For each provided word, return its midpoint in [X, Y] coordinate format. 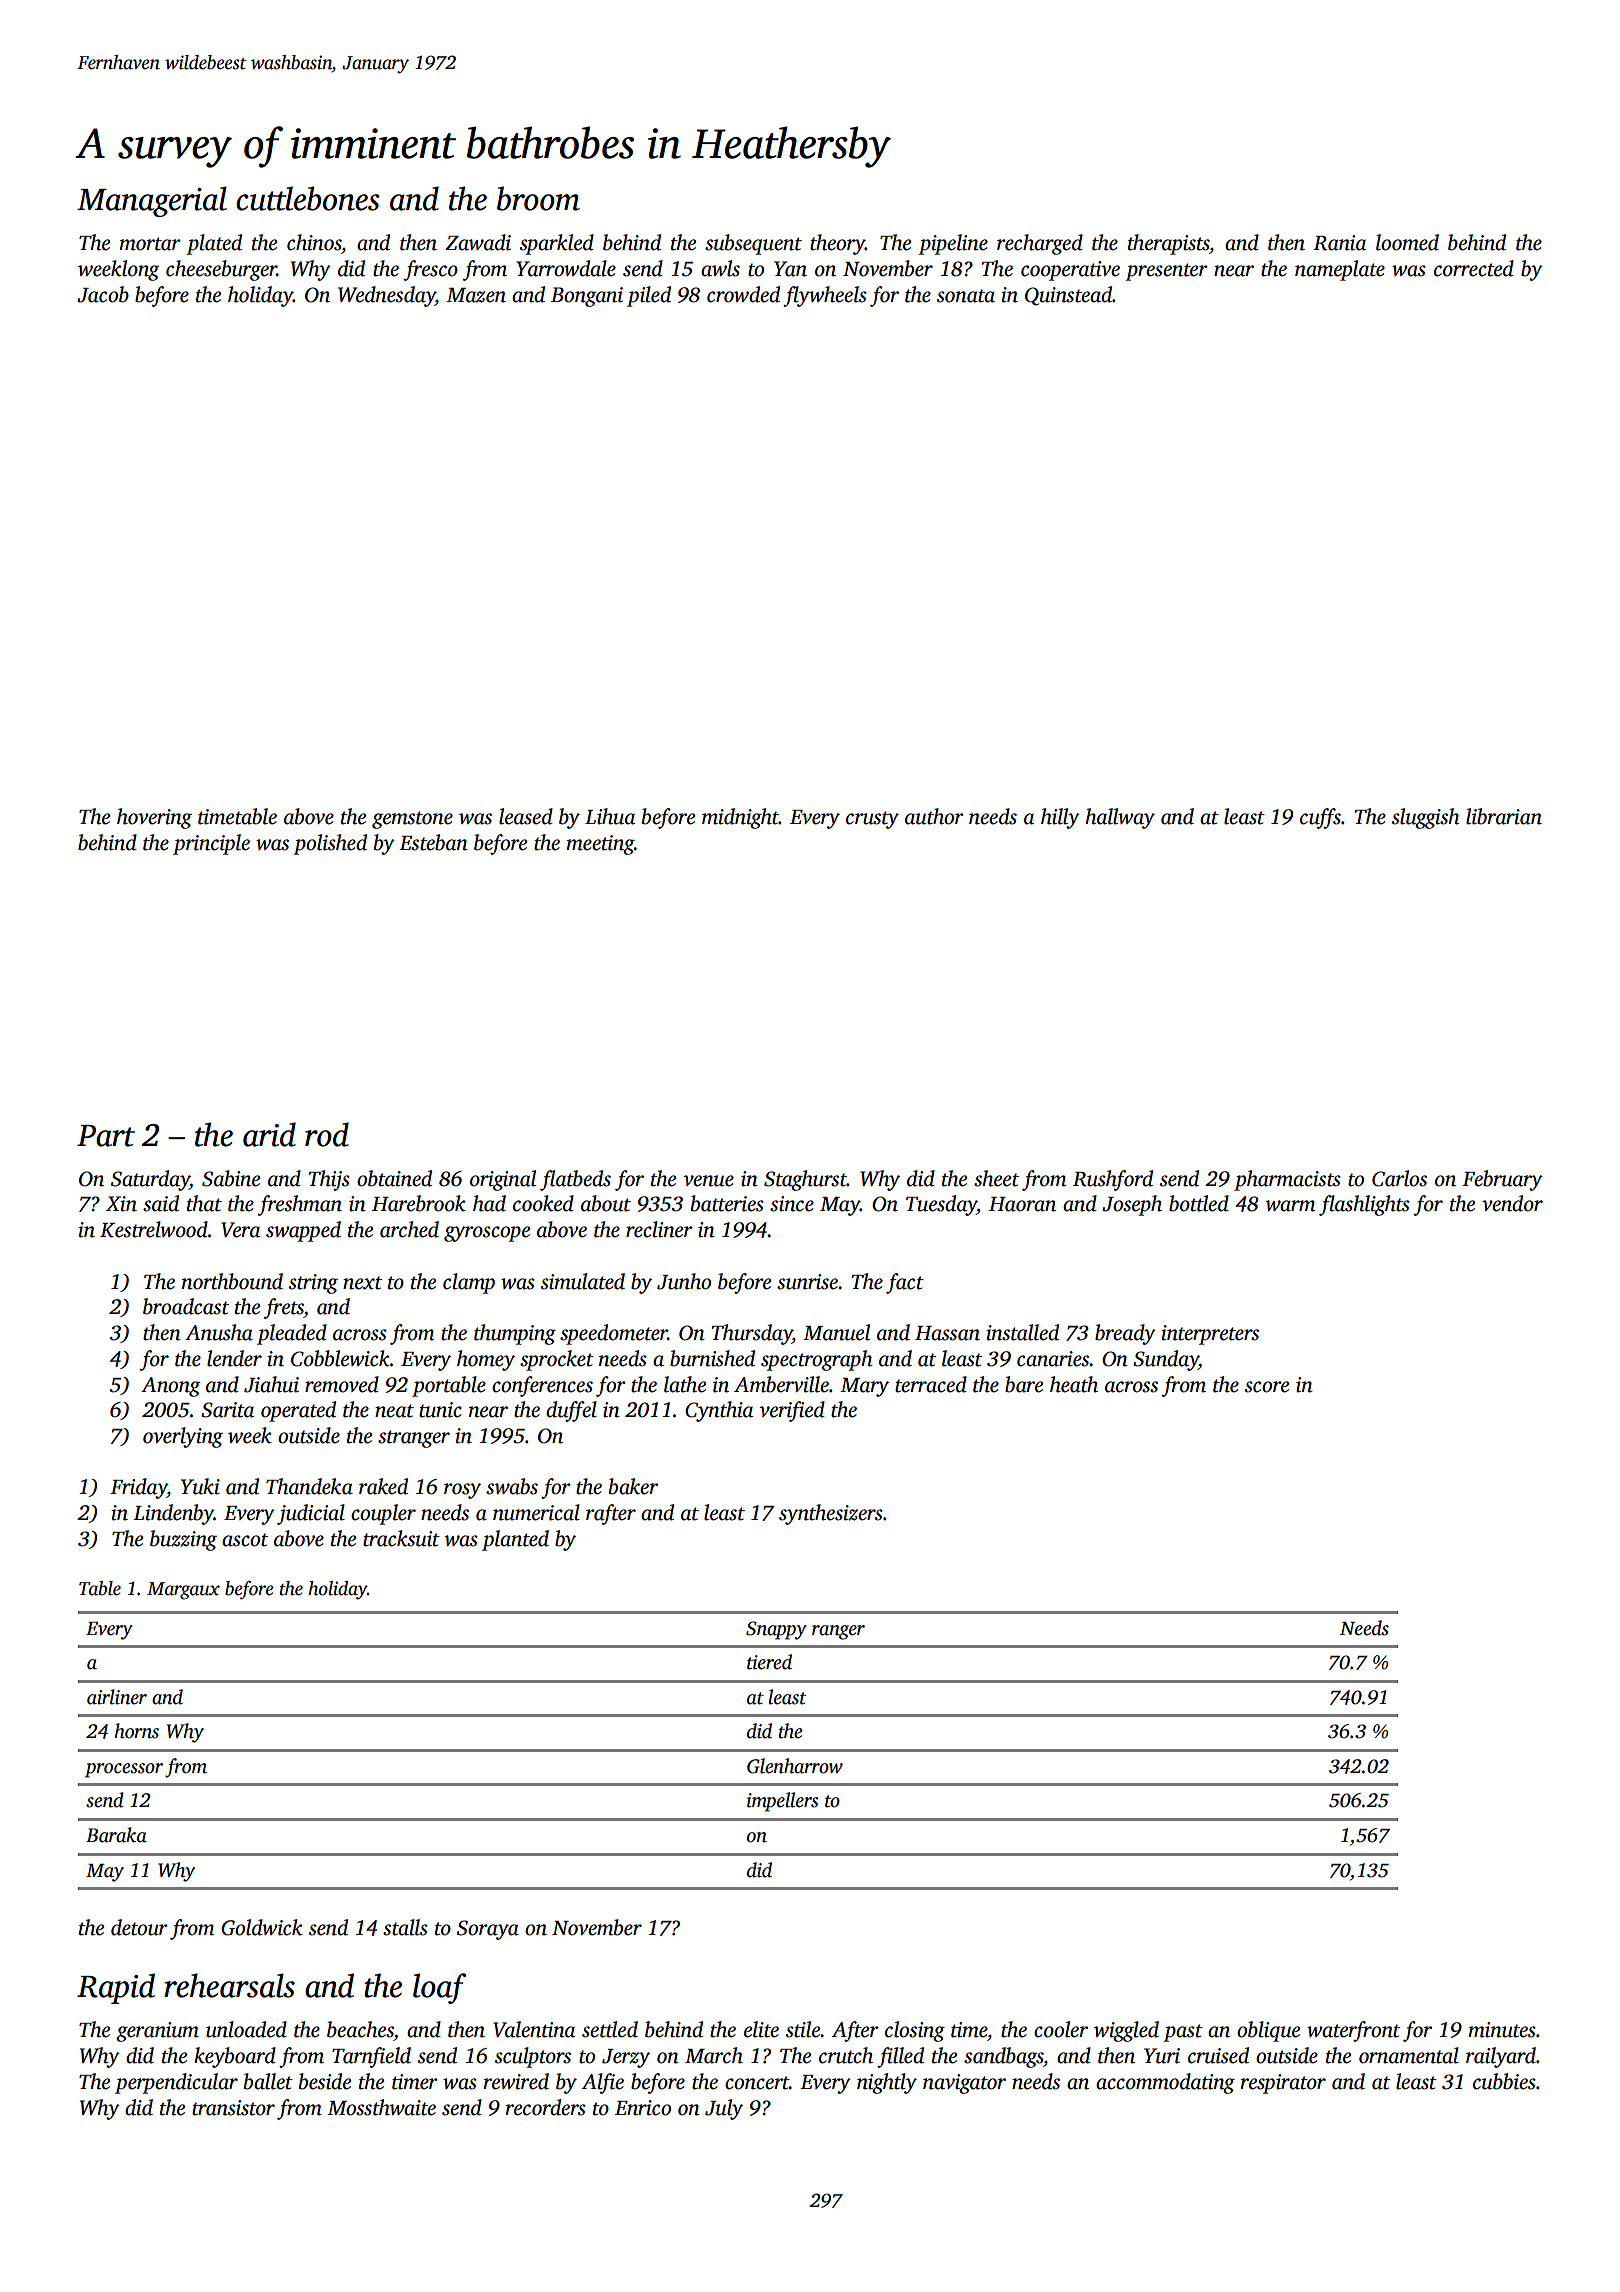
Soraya [488, 1930]
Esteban [433, 842]
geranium [157, 2032]
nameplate [1340, 270]
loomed [1407, 242]
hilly [1060, 818]
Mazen [476, 295]
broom [538, 198]
